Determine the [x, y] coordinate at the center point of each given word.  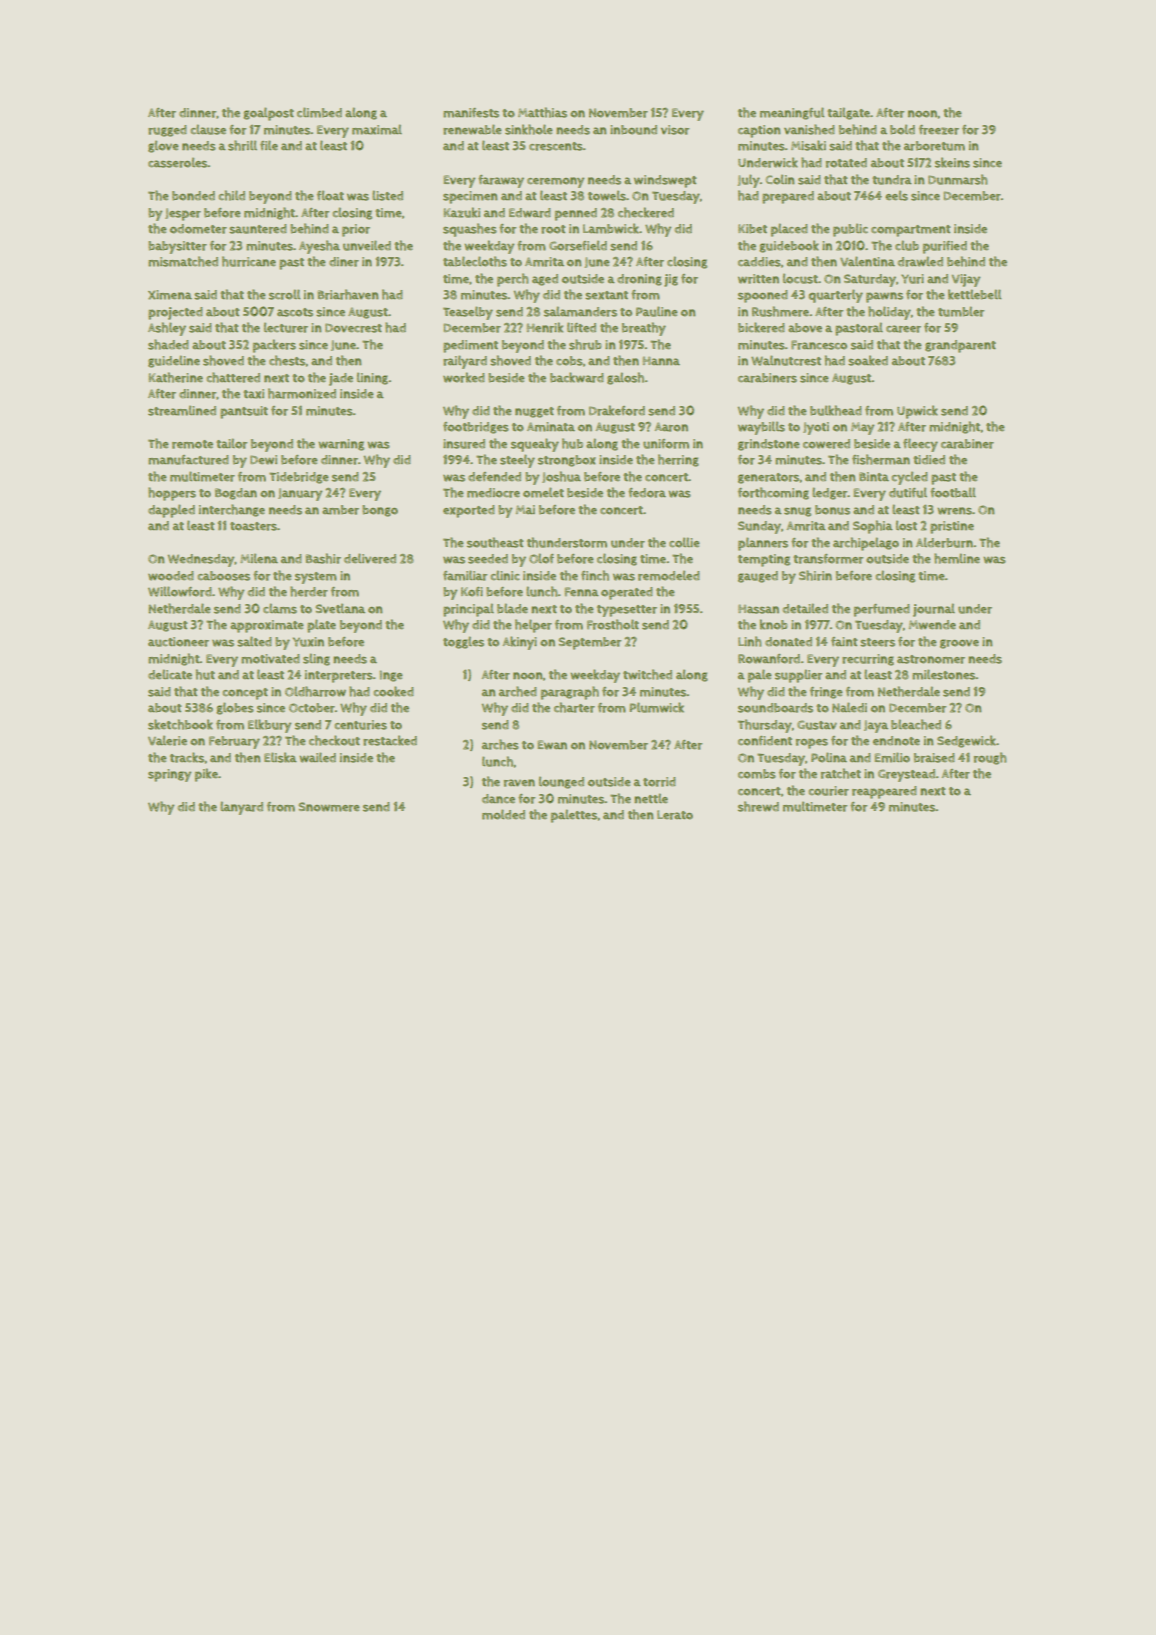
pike [206, 775]
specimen [470, 197]
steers [877, 642]
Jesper [183, 214]
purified [945, 247]
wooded [171, 576]
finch [595, 575]
